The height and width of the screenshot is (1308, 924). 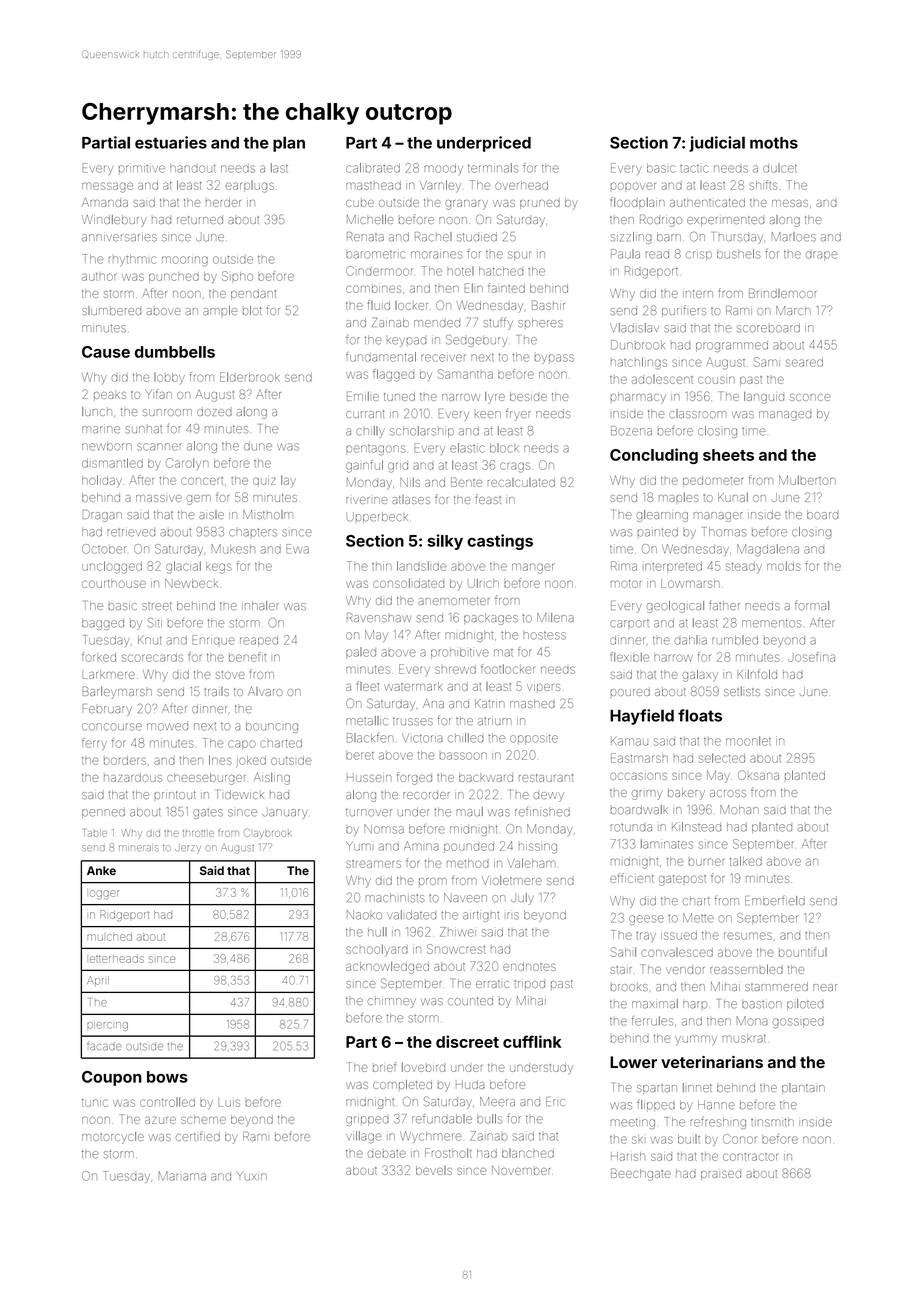 I want to click on mementos, so click(x=771, y=623).
